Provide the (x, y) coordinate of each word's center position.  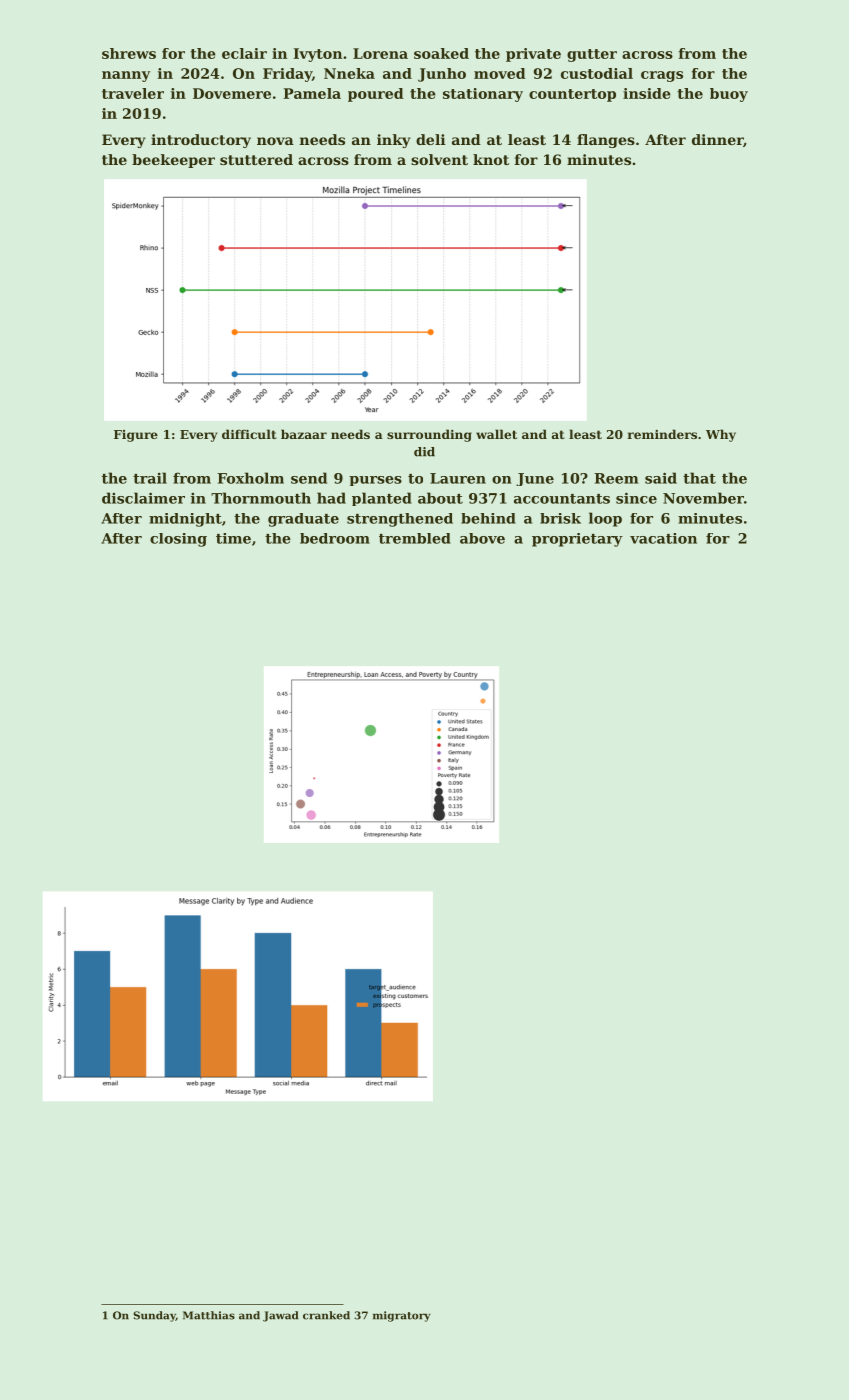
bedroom (335, 538)
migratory (402, 1316)
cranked (326, 1315)
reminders (662, 434)
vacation (663, 538)
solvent (439, 159)
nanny (126, 76)
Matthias (209, 1315)
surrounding (429, 435)
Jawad (280, 1316)
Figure (136, 436)
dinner (717, 139)
